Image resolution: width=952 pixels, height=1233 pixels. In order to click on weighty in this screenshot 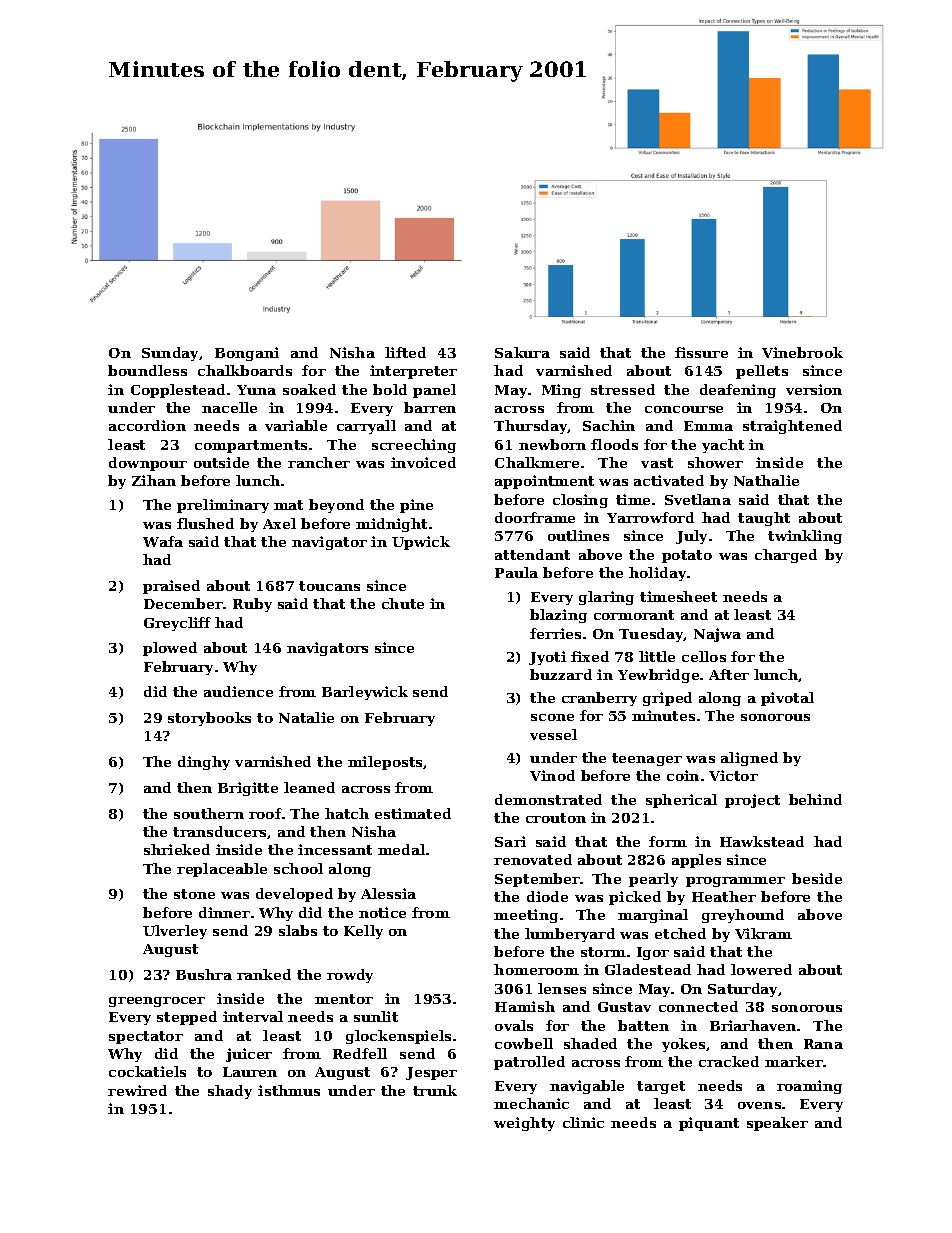, I will do `click(524, 1124)`.
